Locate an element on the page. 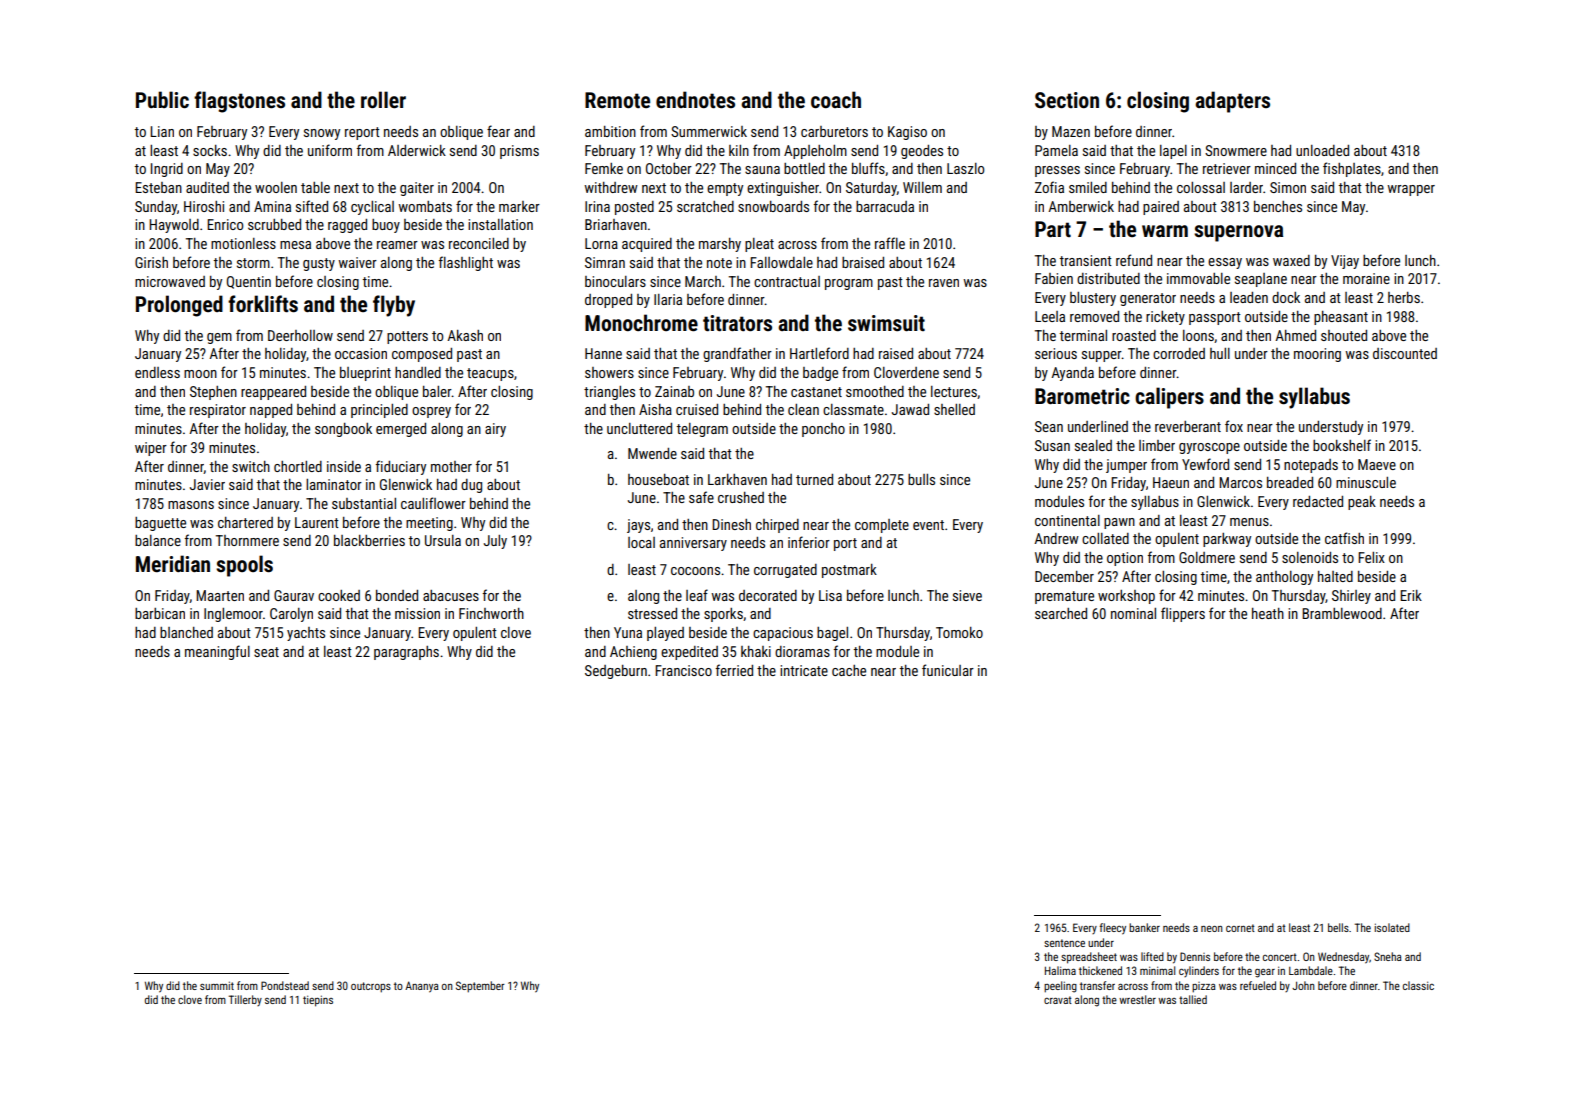  workshop is located at coordinates (1126, 597).
